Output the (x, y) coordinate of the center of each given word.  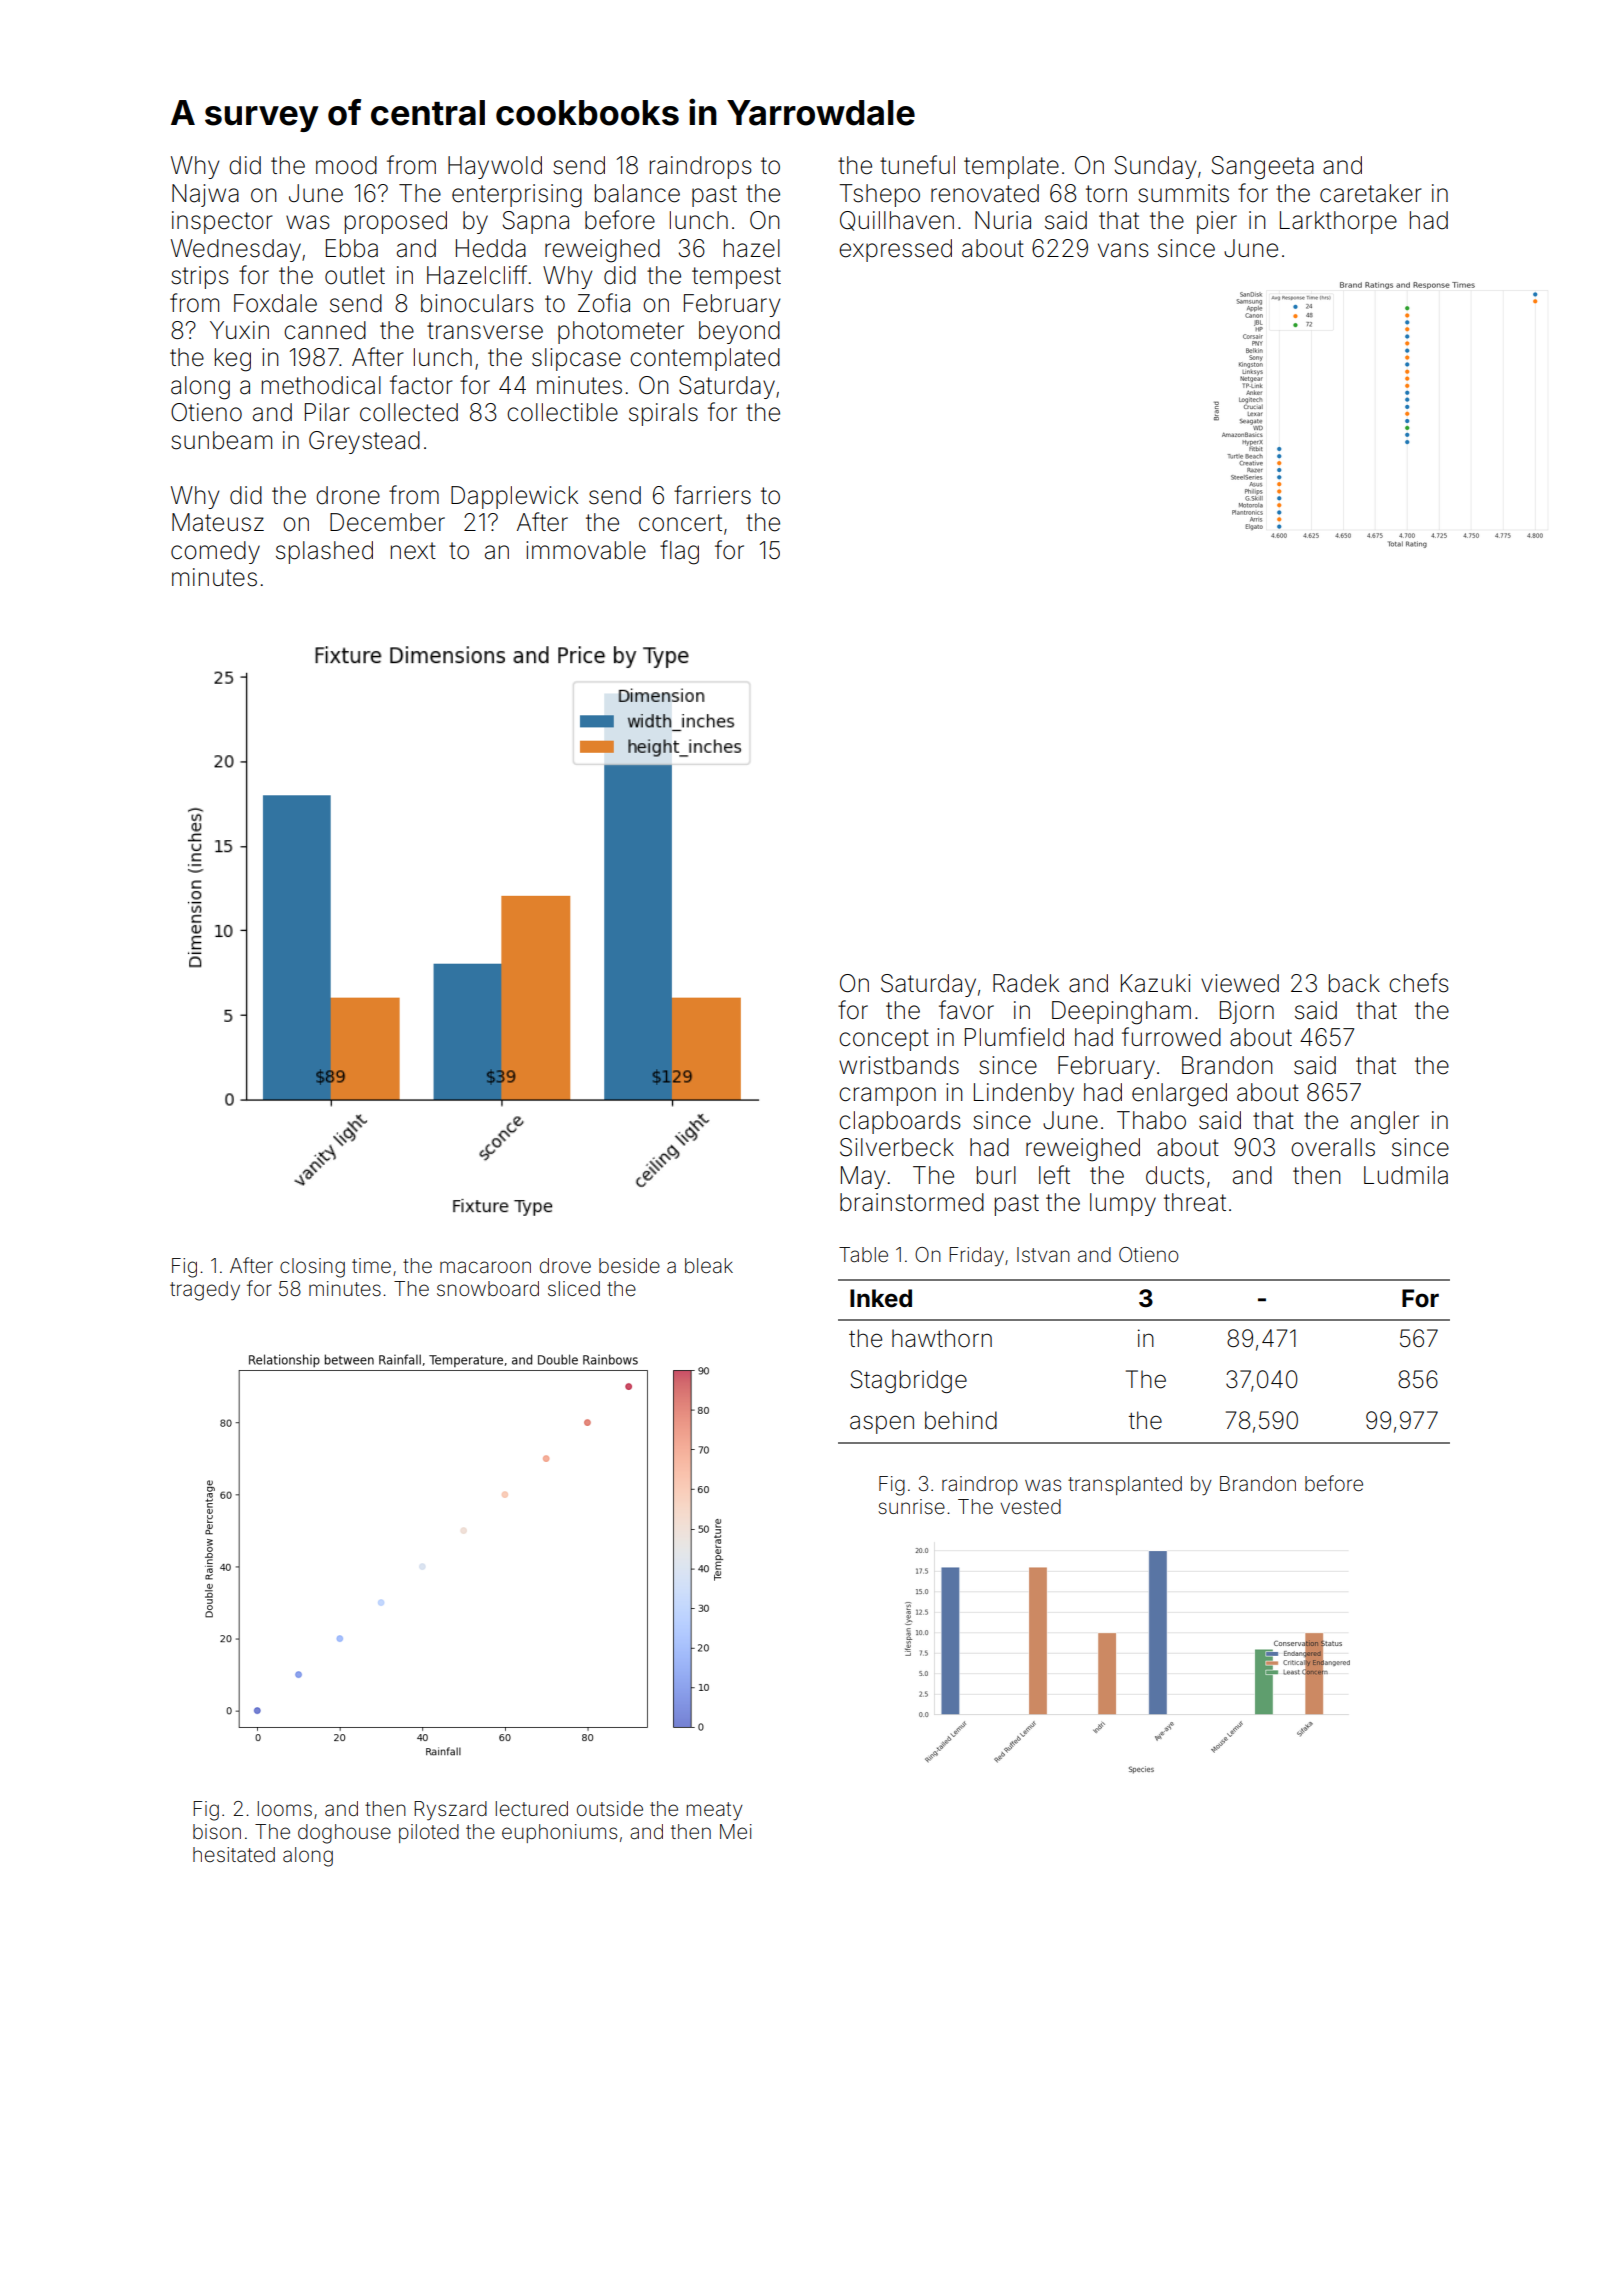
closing (312, 1268)
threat (1195, 1202)
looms (285, 1808)
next (413, 551)
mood (346, 165)
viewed (1240, 983)
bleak (709, 1265)
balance (637, 193)
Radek (1026, 983)
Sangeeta (1263, 168)
